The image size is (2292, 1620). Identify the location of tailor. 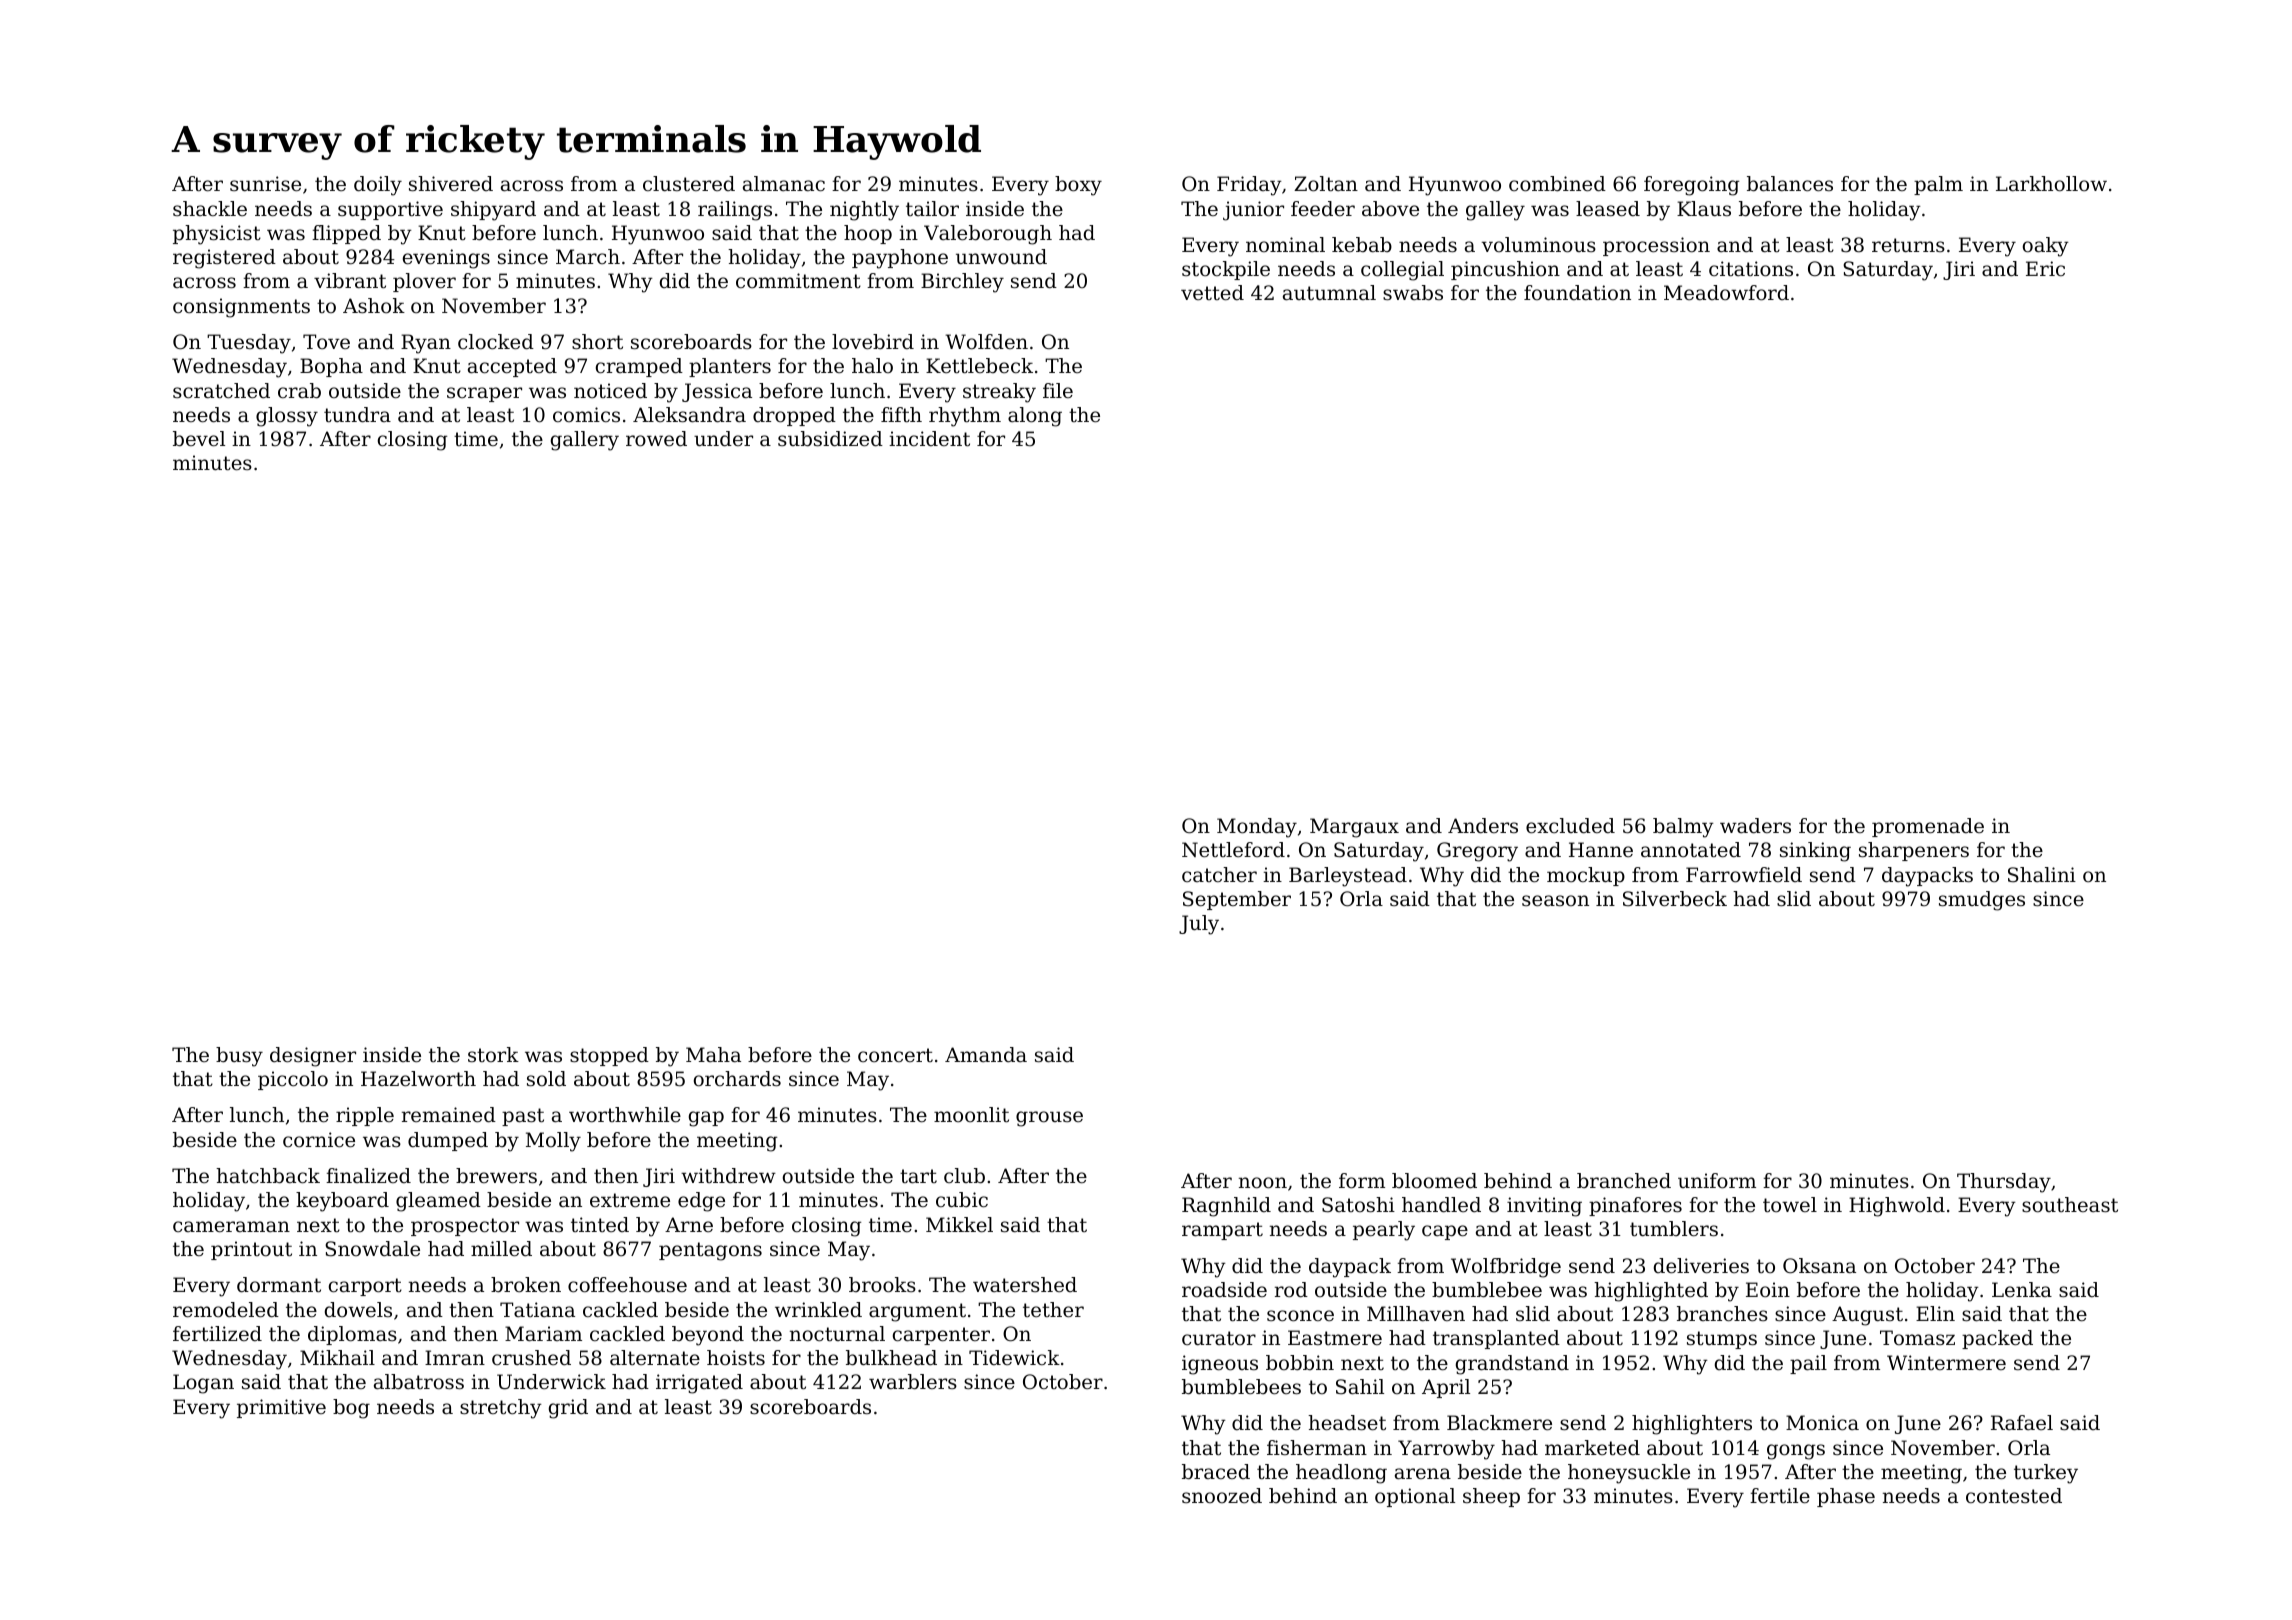
(932, 209).
